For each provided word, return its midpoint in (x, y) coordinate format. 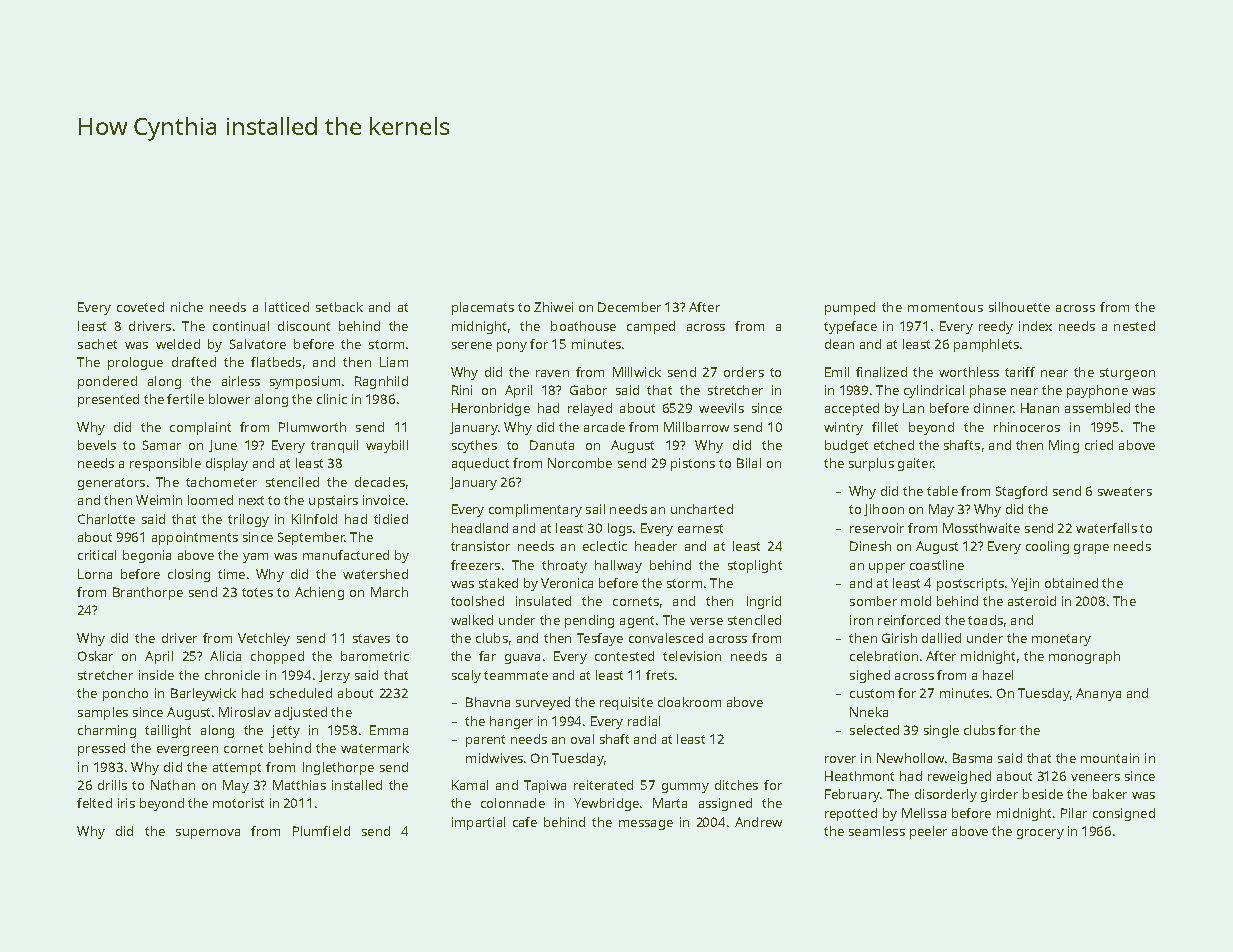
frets (660, 675)
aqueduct (480, 464)
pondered (107, 382)
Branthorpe (148, 593)
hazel (998, 675)
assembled (1097, 408)
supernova (208, 834)
